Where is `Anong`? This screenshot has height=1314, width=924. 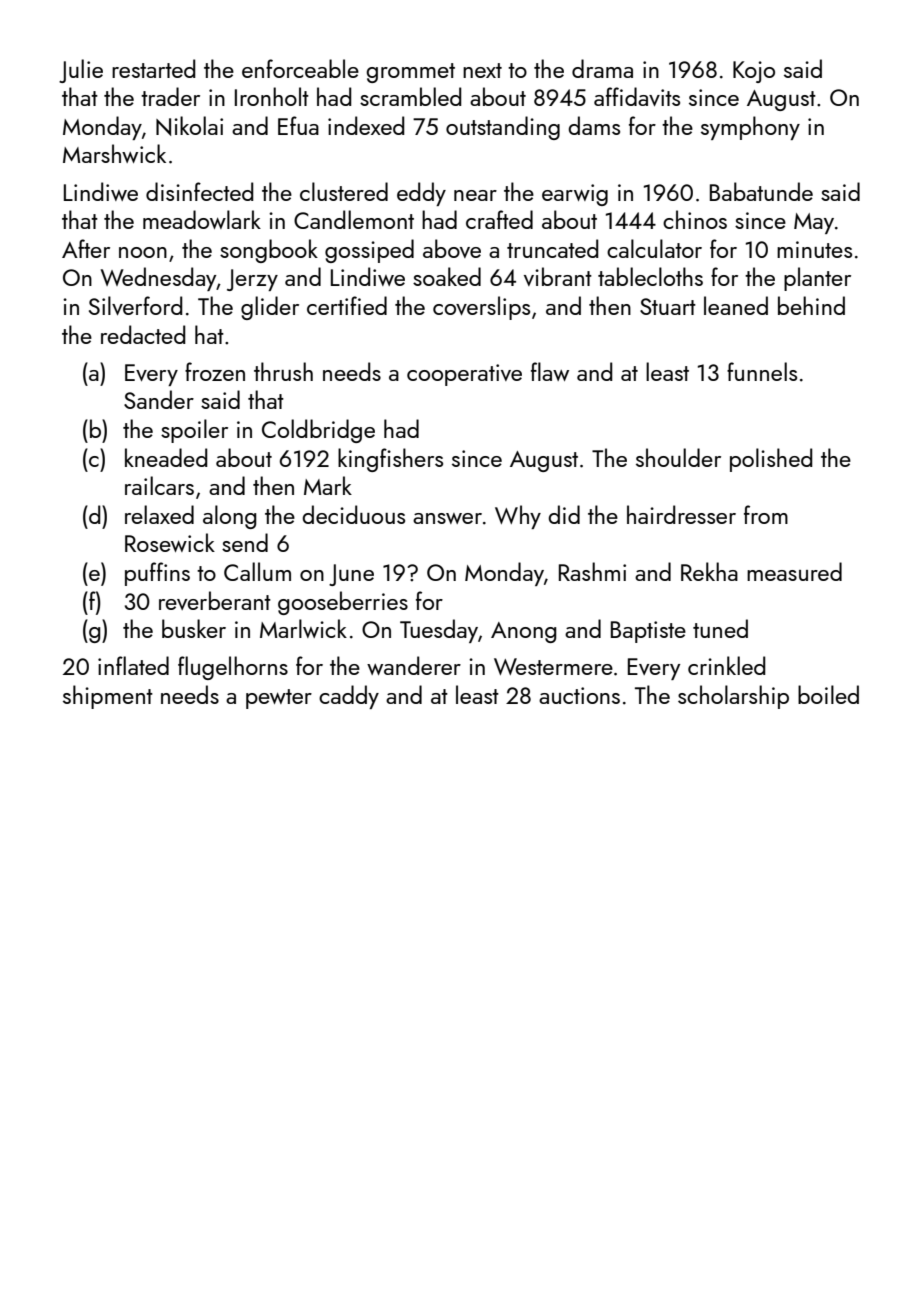
Anong is located at coordinates (523, 632).
